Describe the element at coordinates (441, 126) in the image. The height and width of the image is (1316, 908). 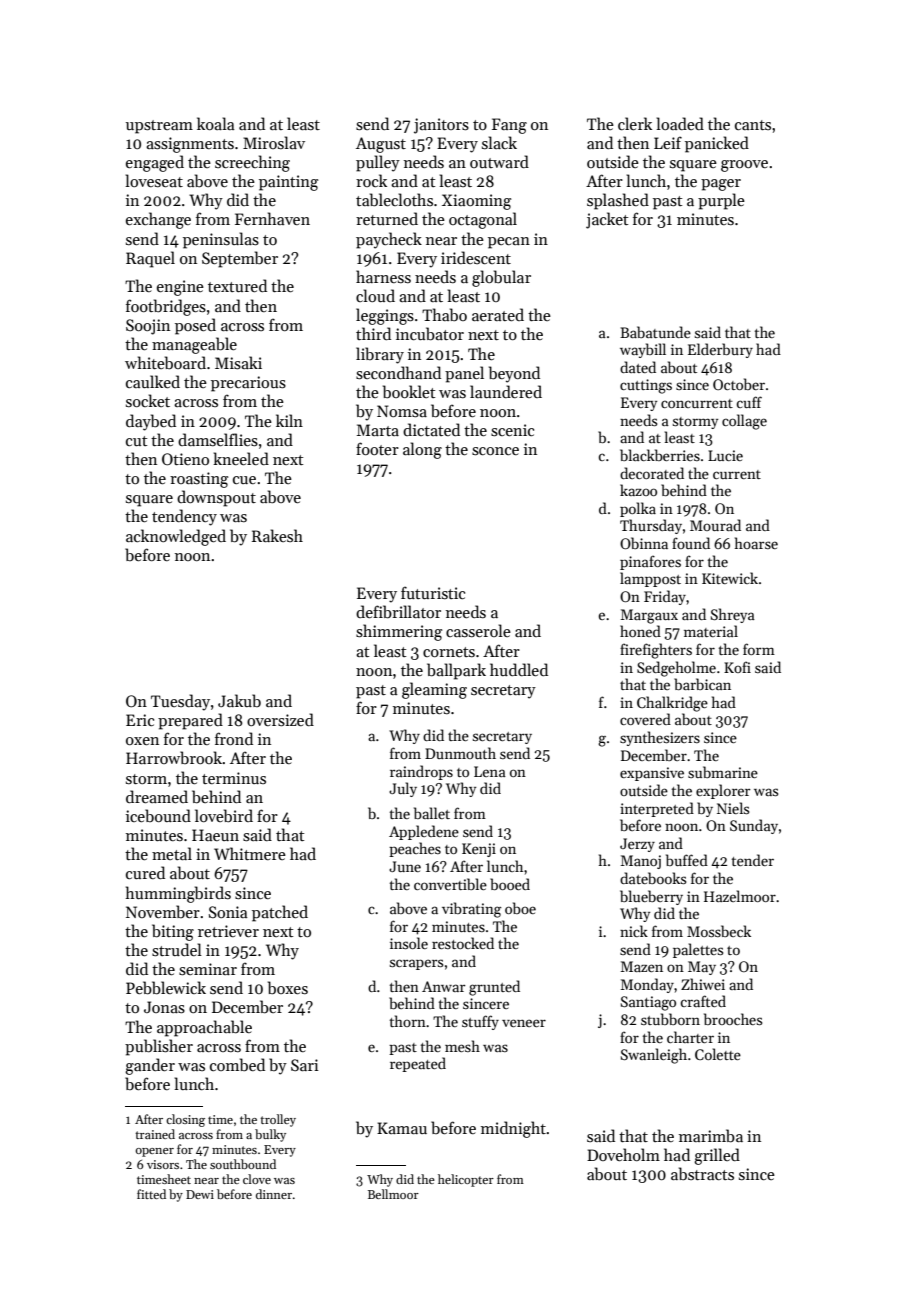
I see `janitors` at that location.
